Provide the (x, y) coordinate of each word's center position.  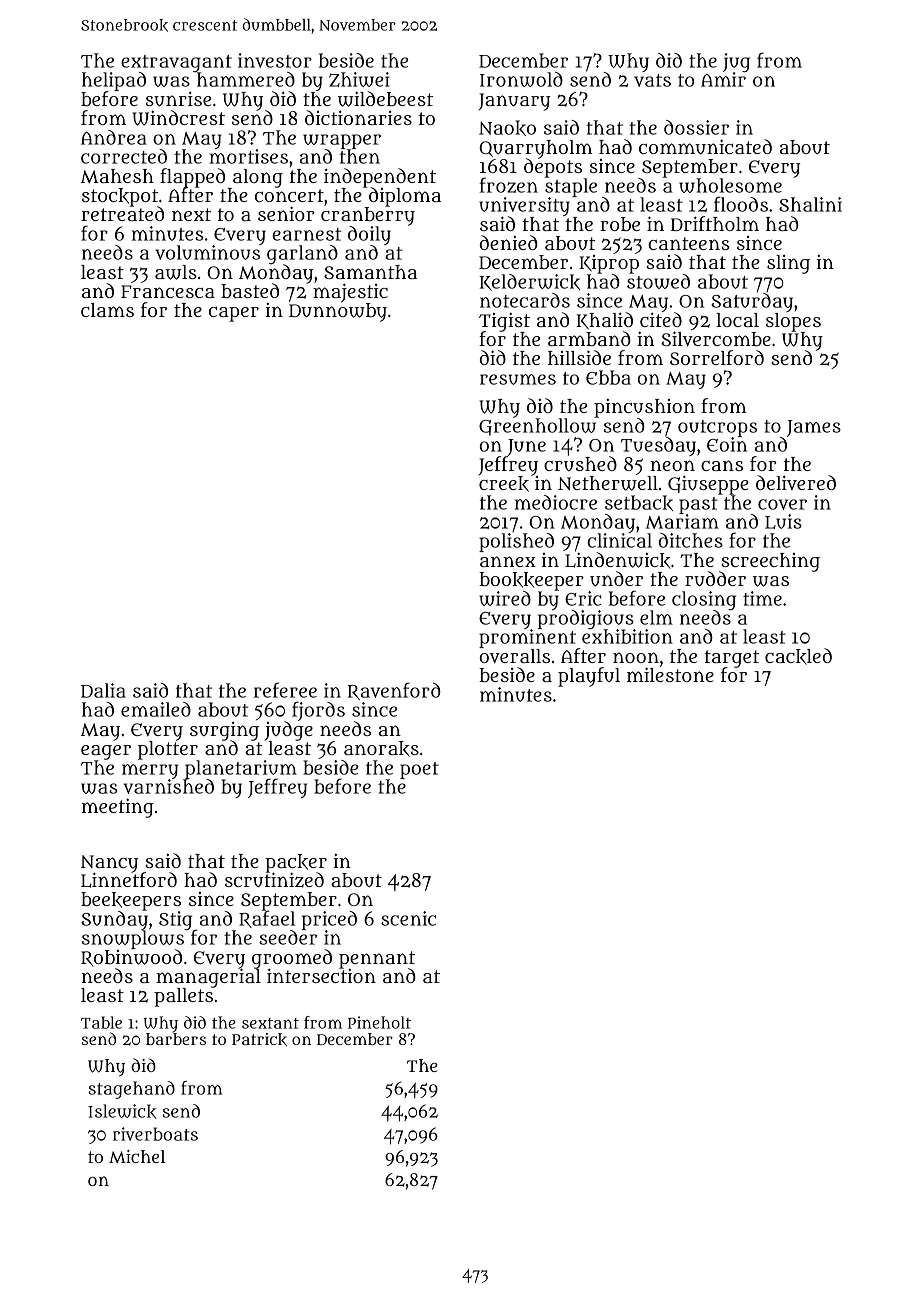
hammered (246, 79)
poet (419, 770)
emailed (156, 709)
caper (234, 314)
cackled (798, 656)
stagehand (131, 1090)
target (731, 659)
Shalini (810, 204)
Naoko (507, 128)
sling (788, 264)
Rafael (267, 919)
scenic (408, 918)
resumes (518, 379)
